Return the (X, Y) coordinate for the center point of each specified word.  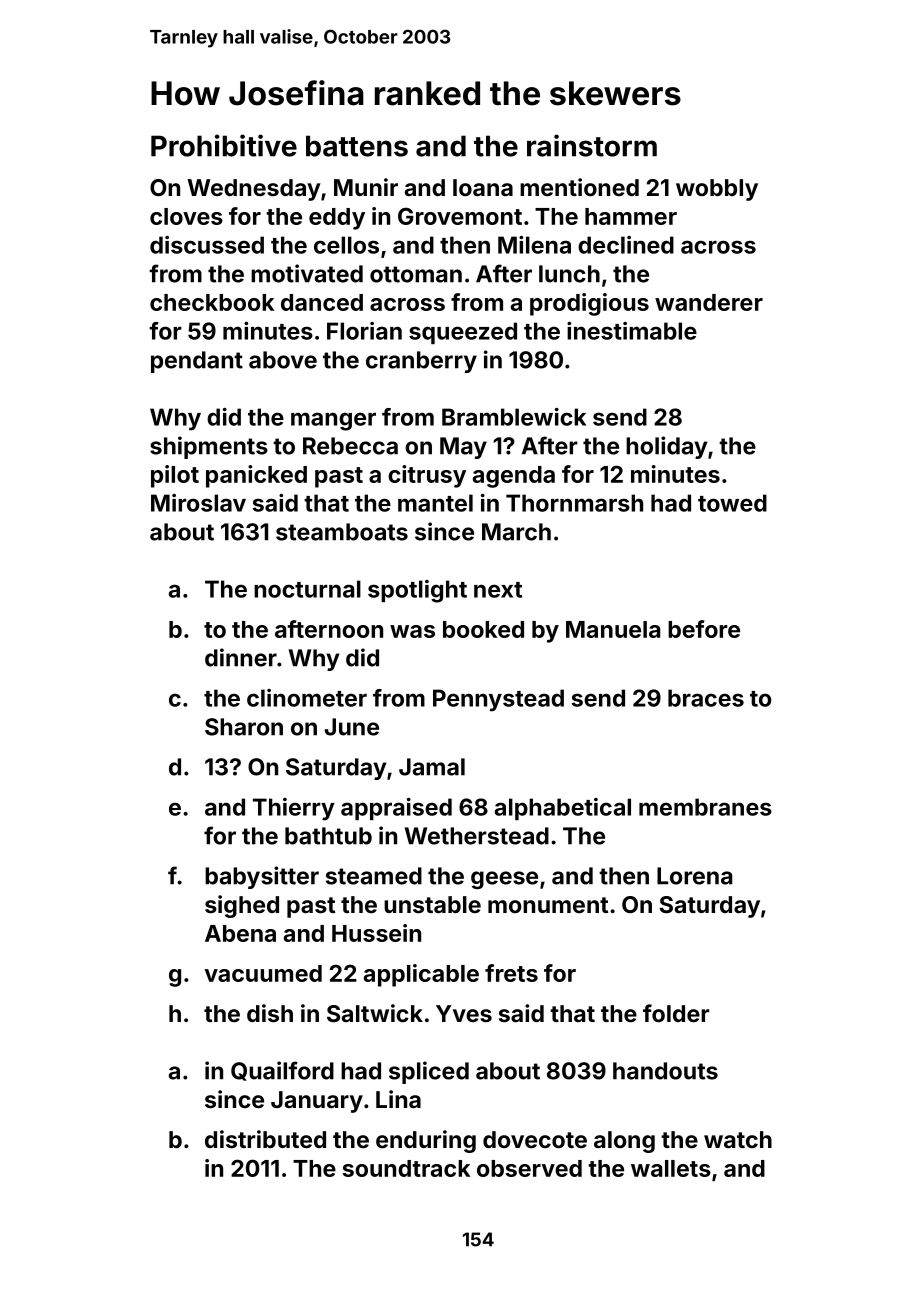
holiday (666, 447)
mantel (435, 503)
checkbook (212, 302)
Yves (464, 1013)
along (624, 1142)
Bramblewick (514, 417)
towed (732, 503)
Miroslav (198, 503)
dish (270, 1013)
